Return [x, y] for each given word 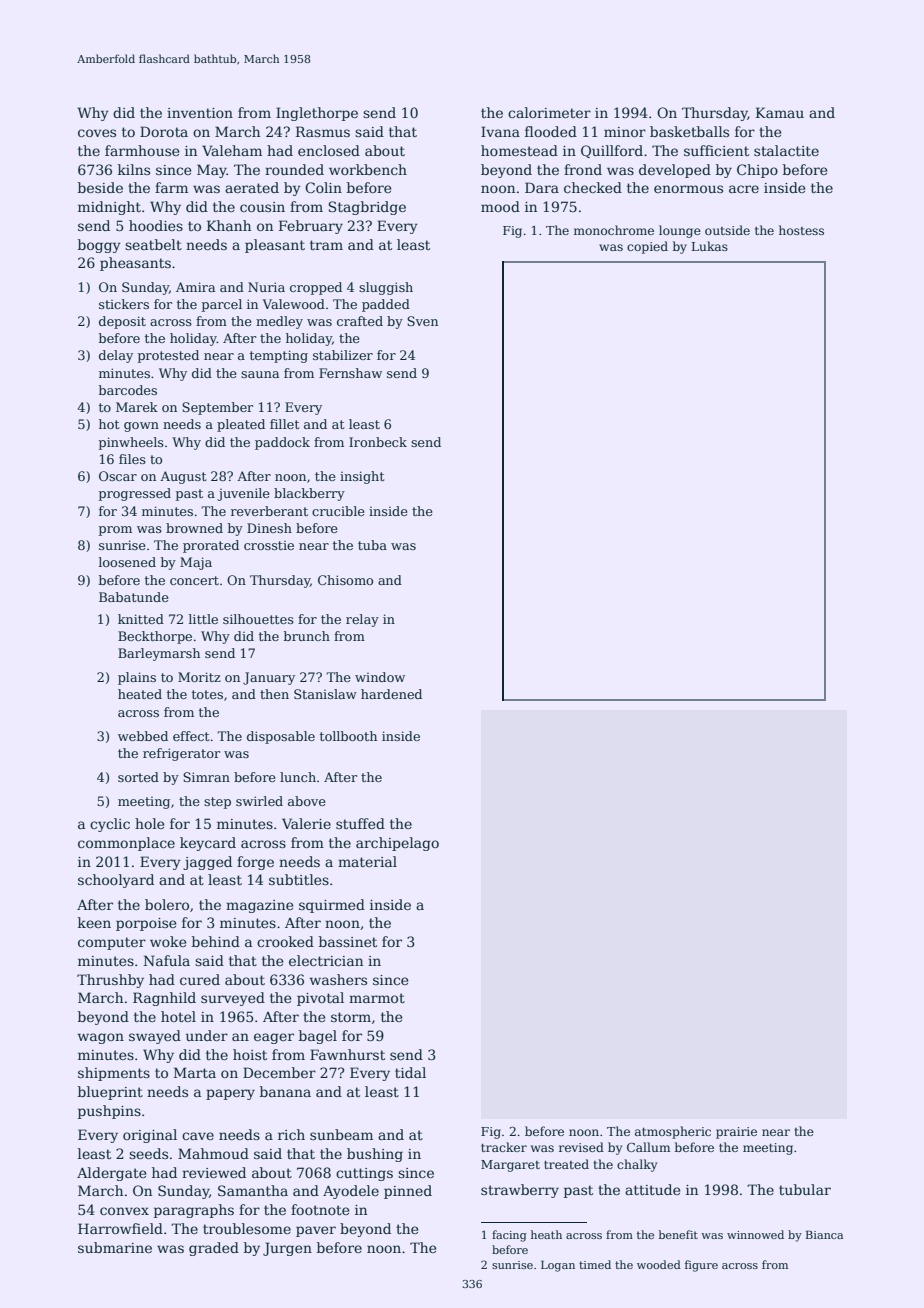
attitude [652, 1189]
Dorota [164, 131]
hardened [391, 694]
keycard [208, 844]
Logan [558, 1266]
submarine [115, 1247]
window [380, 677]
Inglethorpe [317, 114]
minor [625, 132]
